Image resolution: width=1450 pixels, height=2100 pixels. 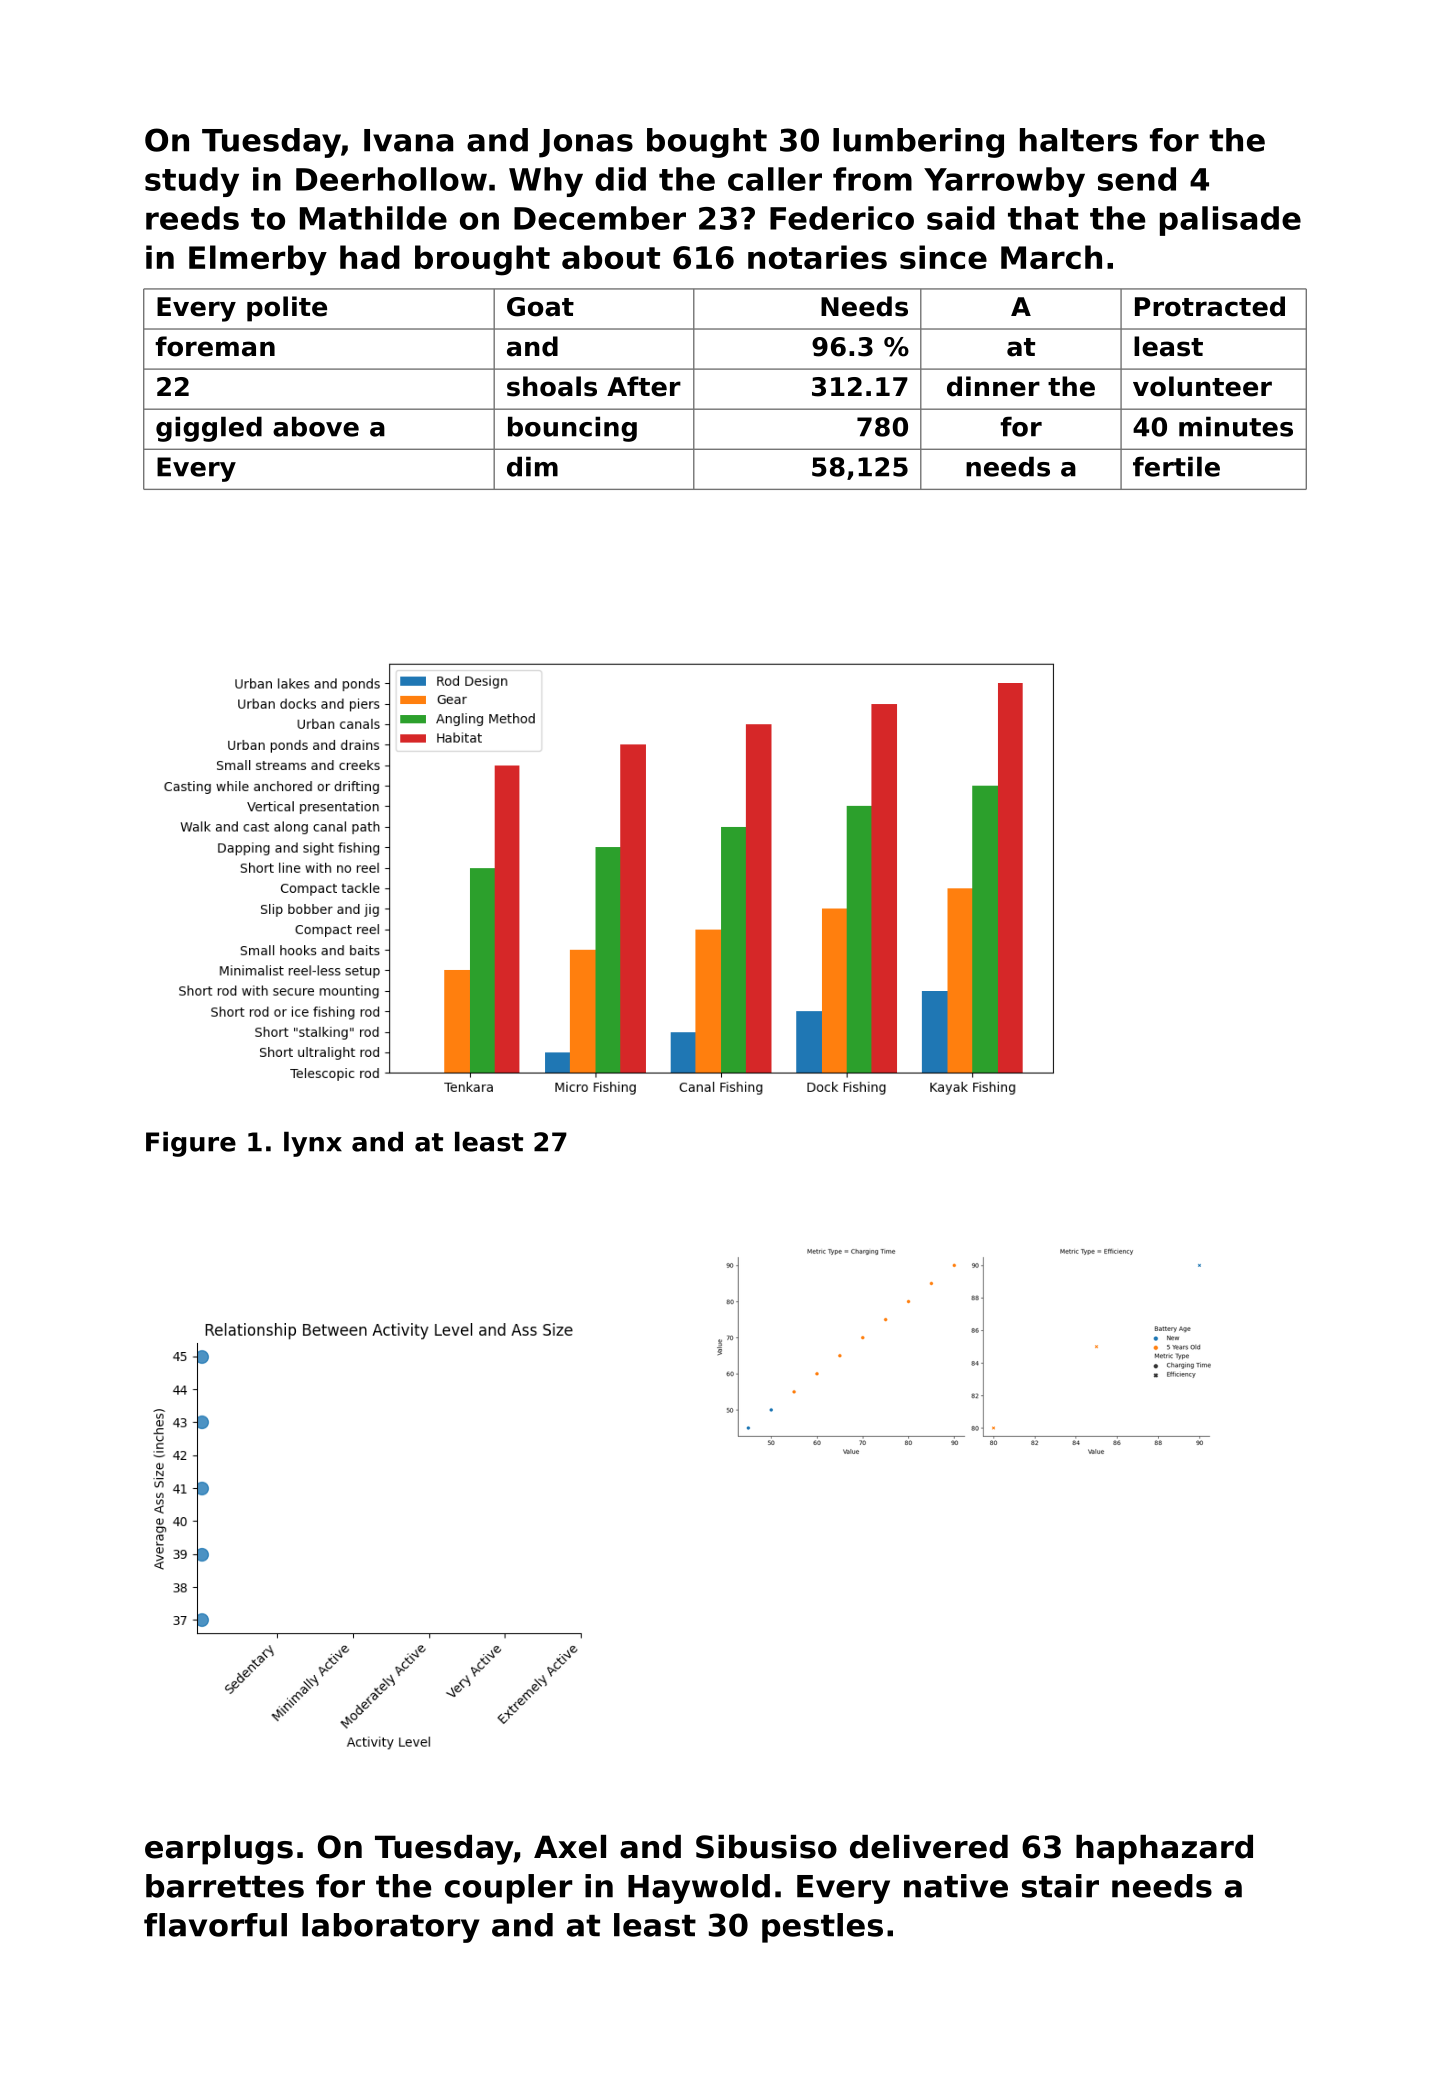 What do you see at coordinates (219, 1850) in the document?
I see `earplugs` at bounding box center [219, 1850].
